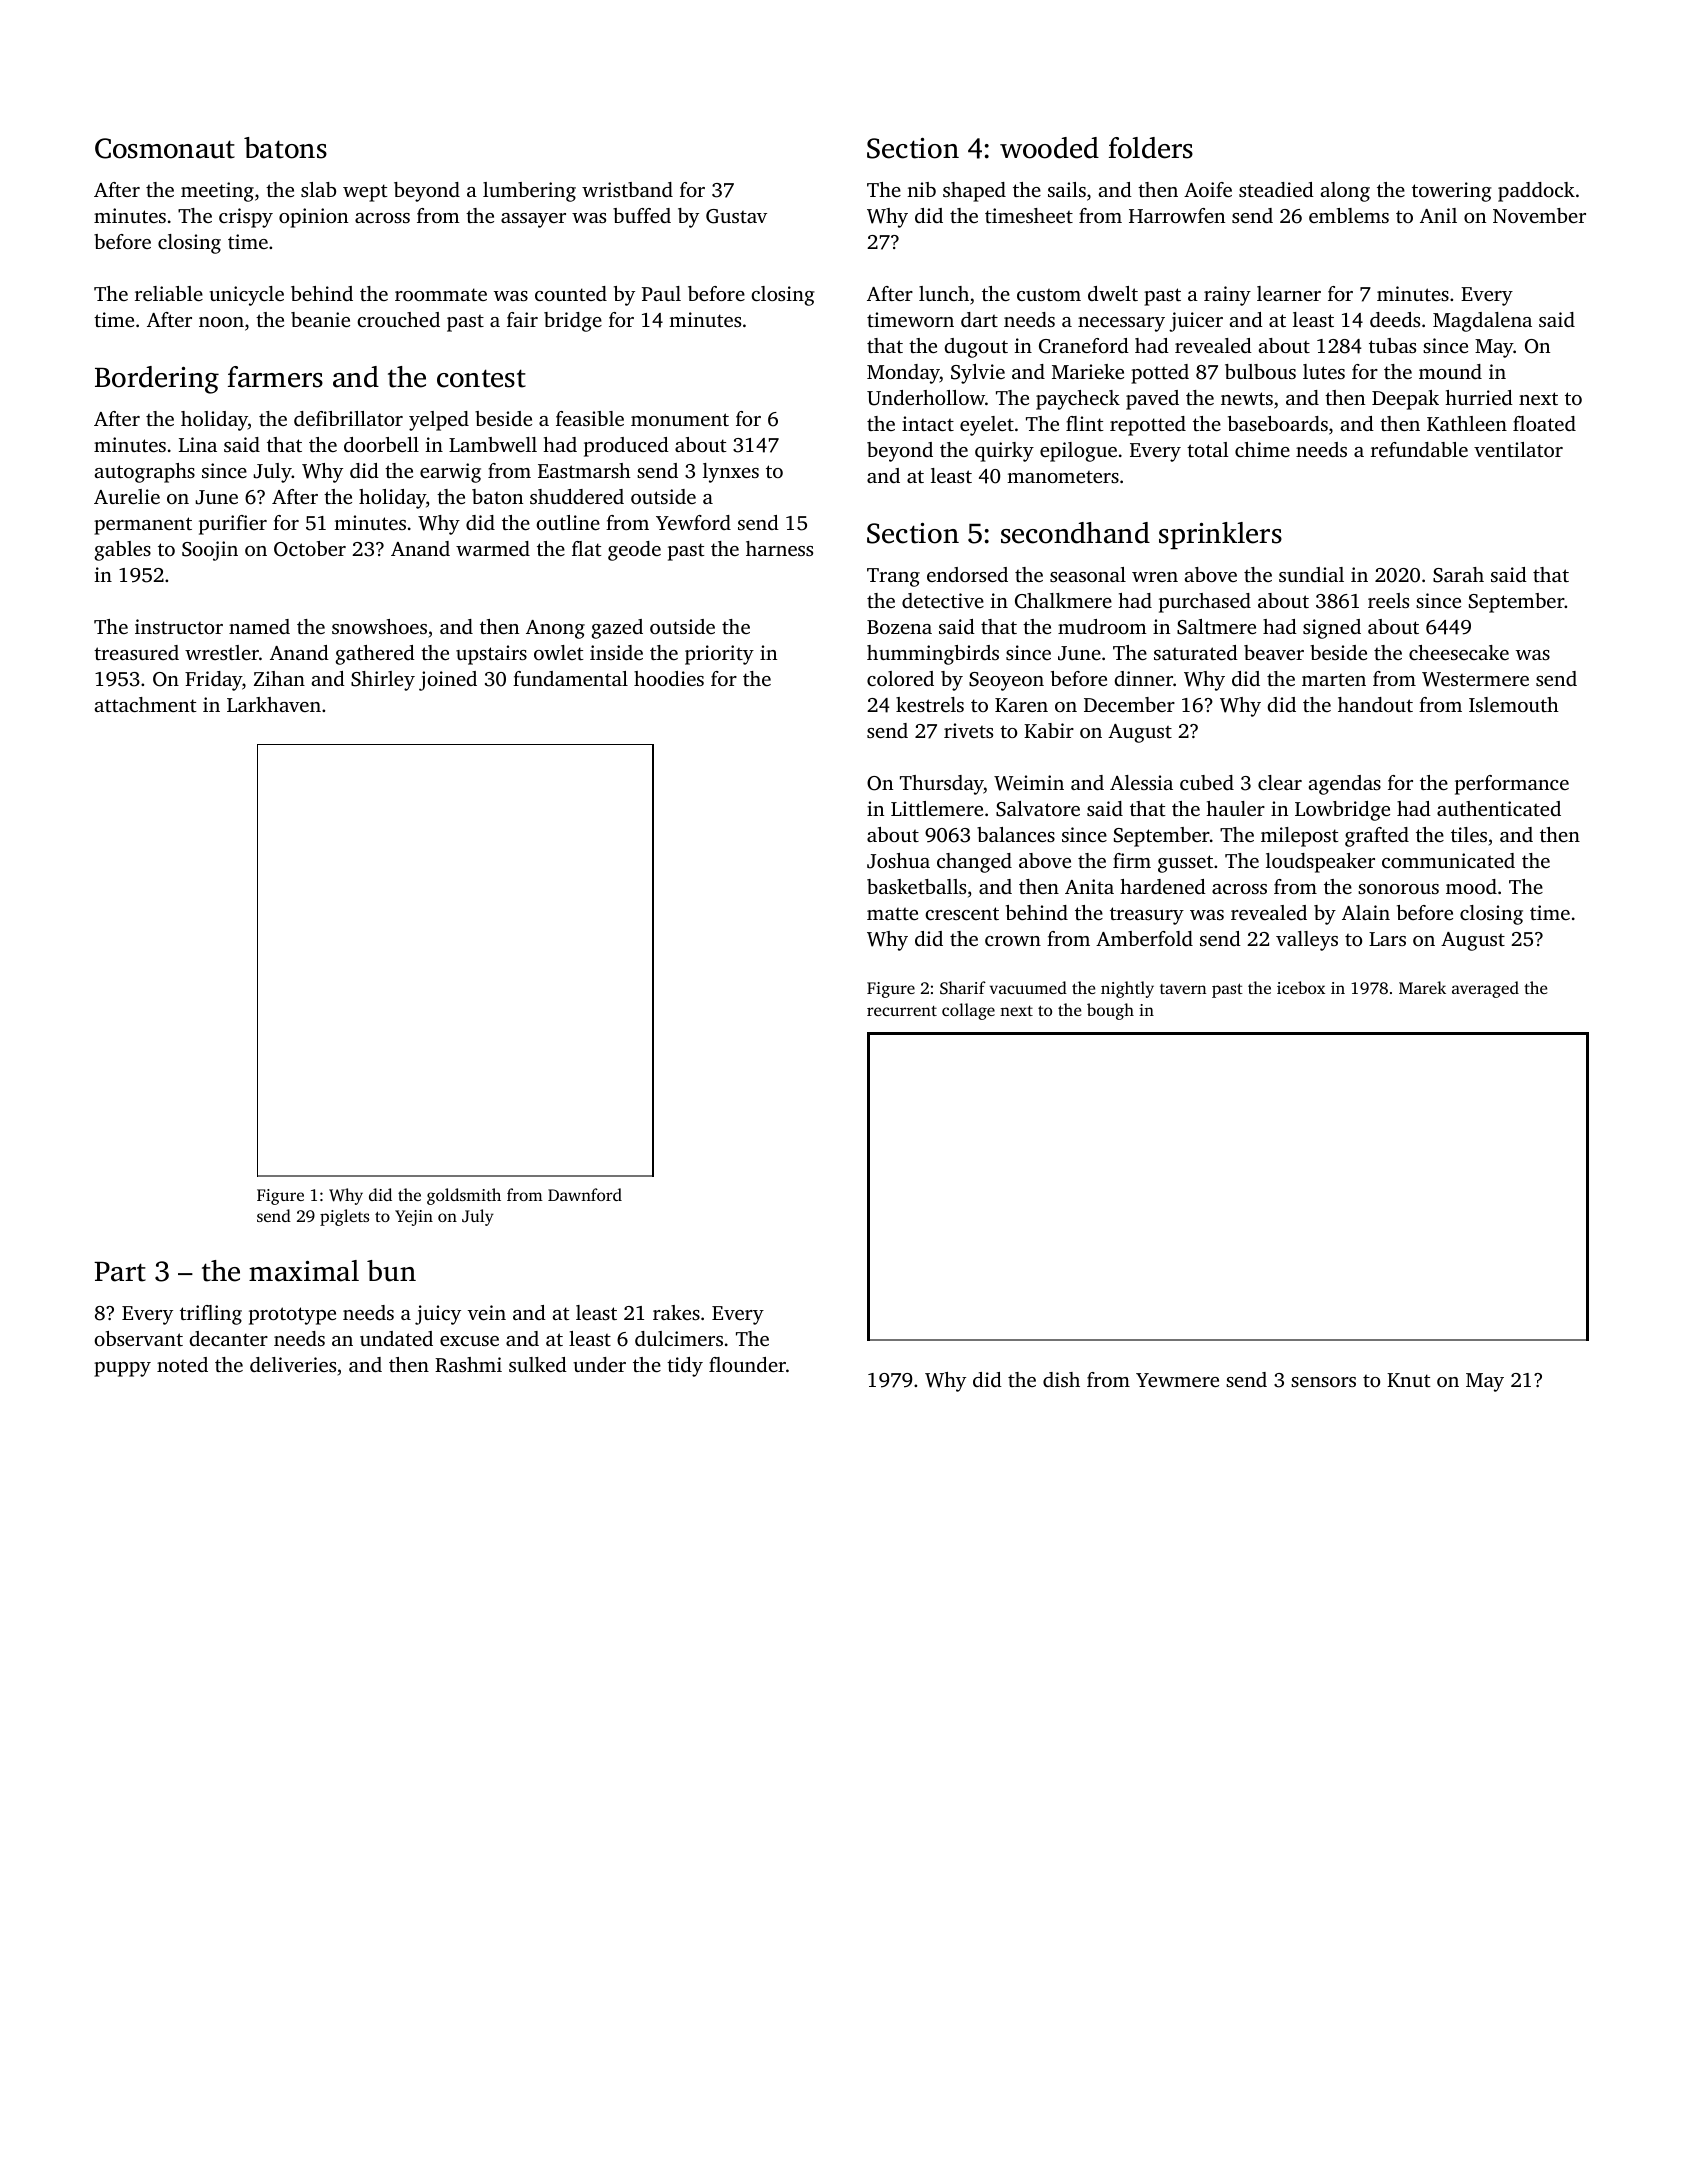 The image size is (1683, 2178). What do you see at coordinates (365, 193) in the screenshot?
I see `wept` at bounding box center [365, 193].
